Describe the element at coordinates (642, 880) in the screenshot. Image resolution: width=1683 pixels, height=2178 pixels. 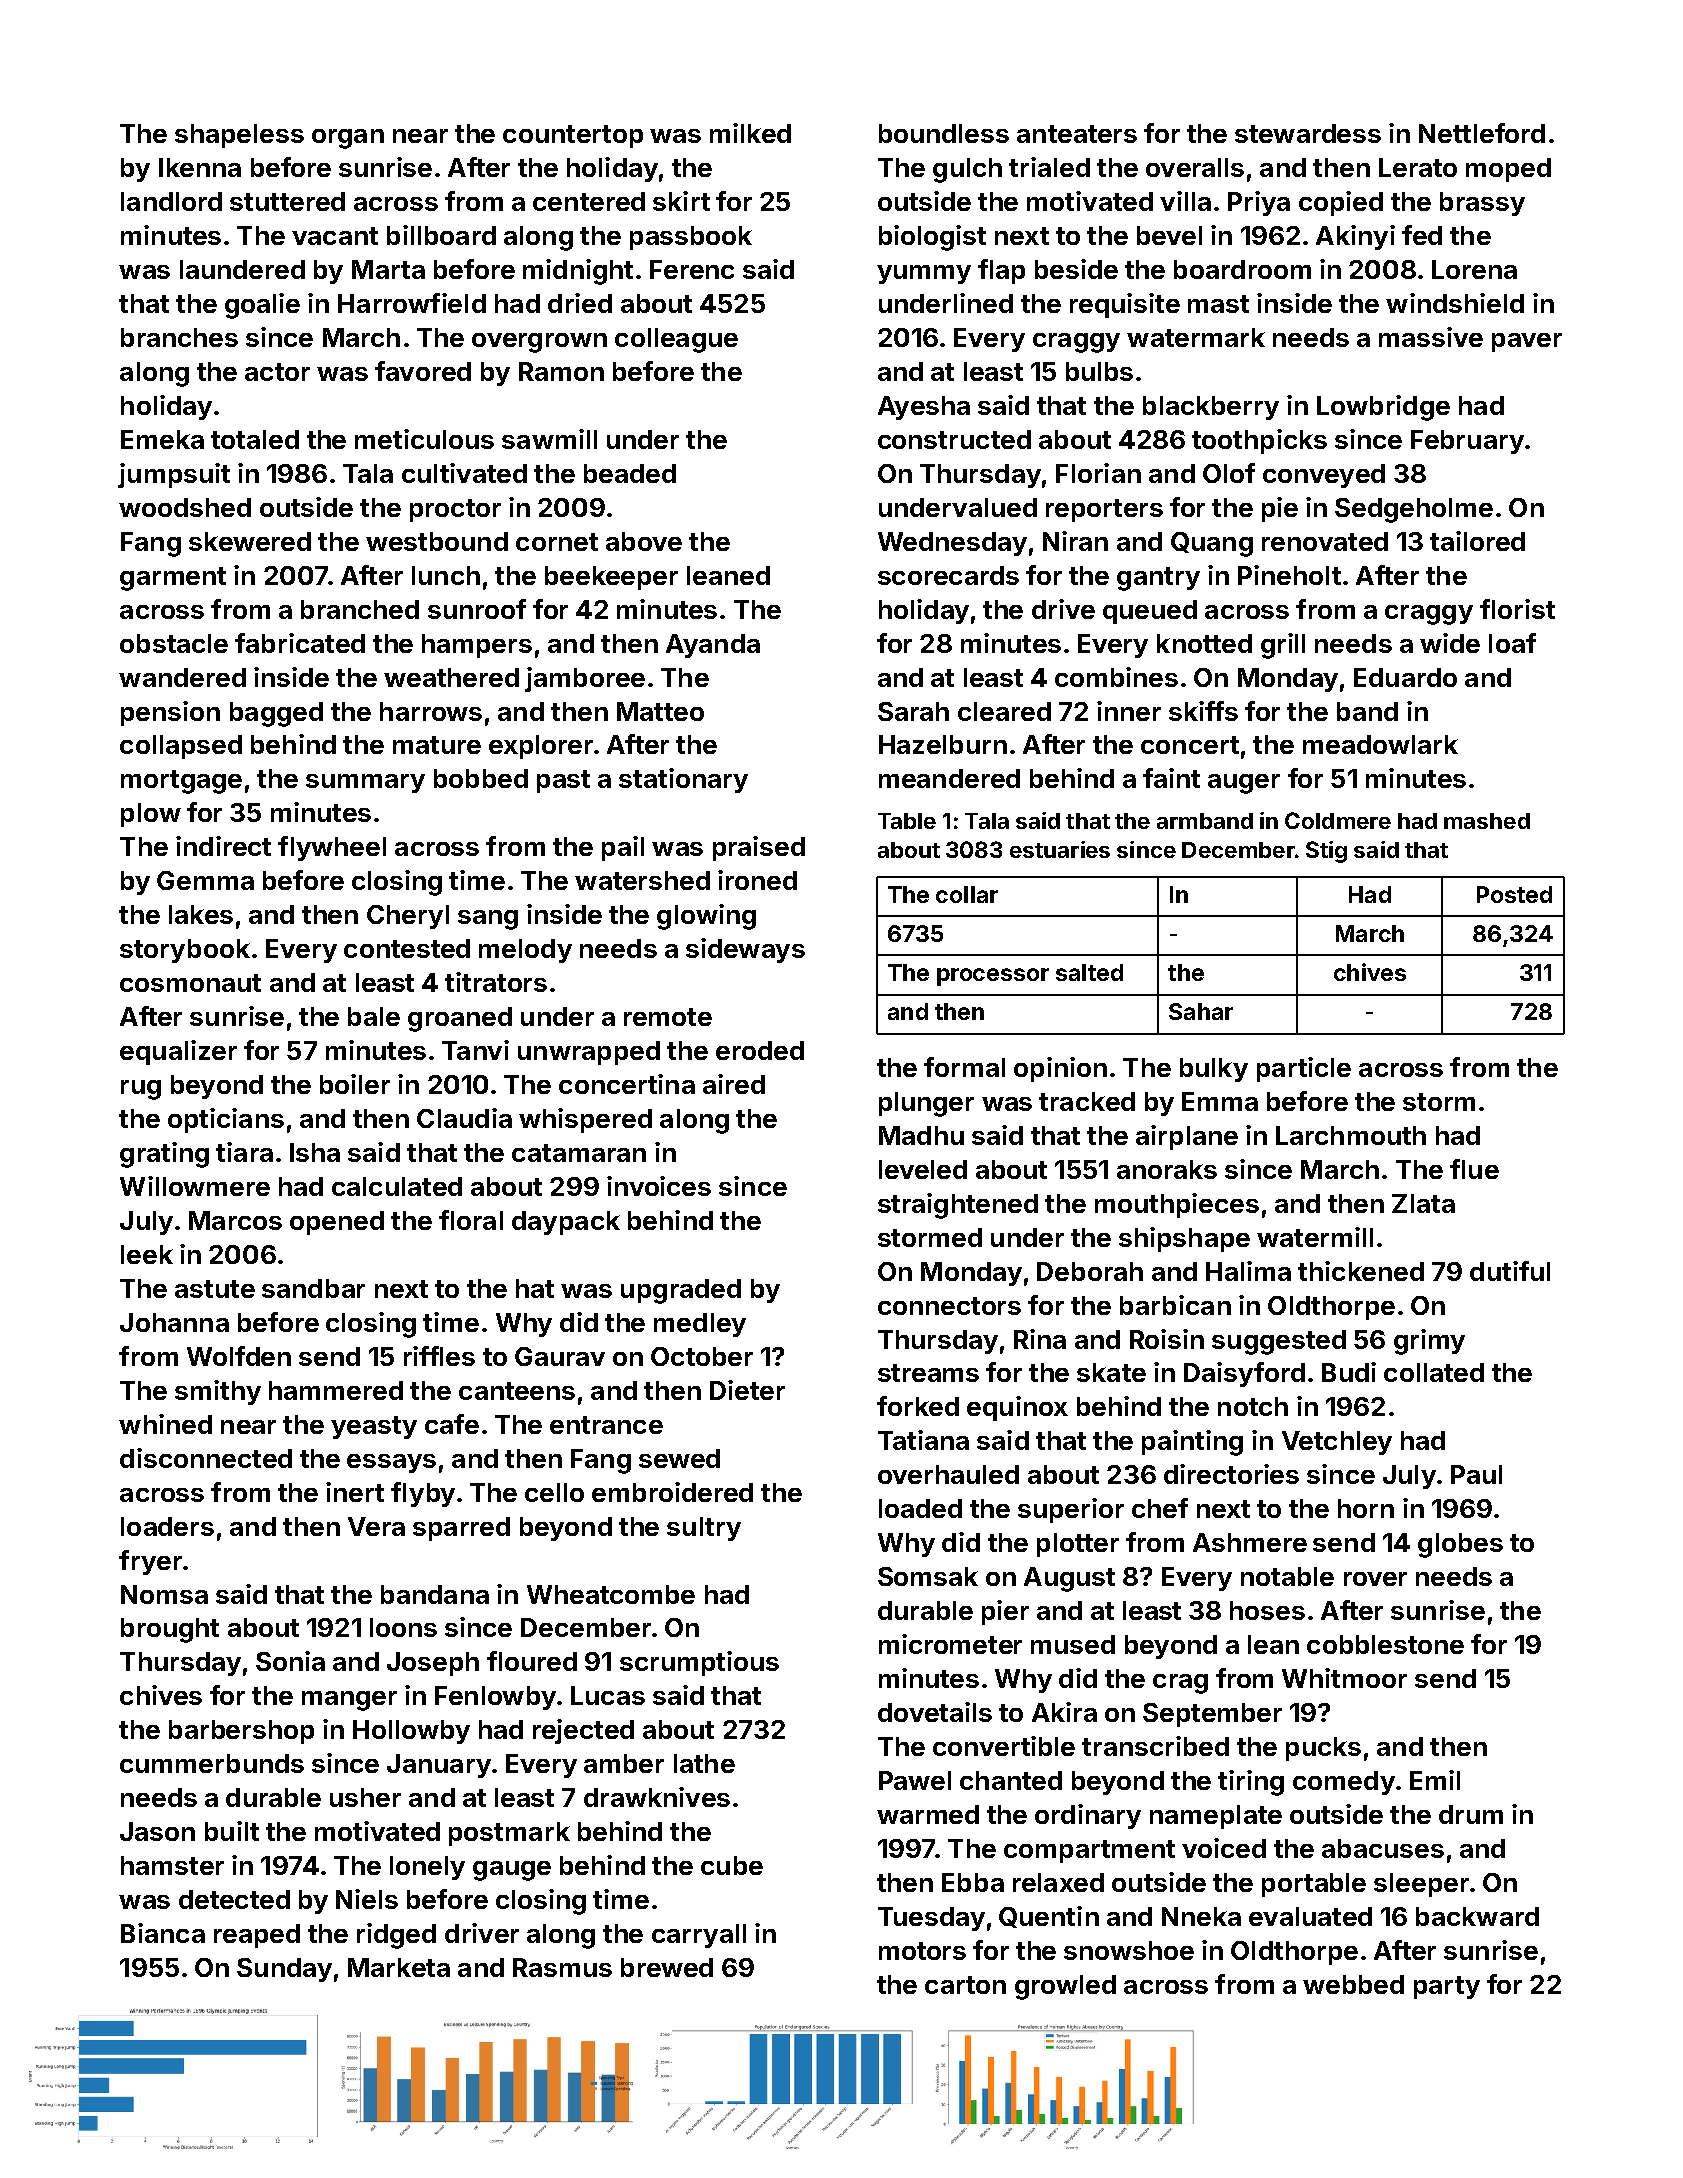
I see `watershed` at that location.
